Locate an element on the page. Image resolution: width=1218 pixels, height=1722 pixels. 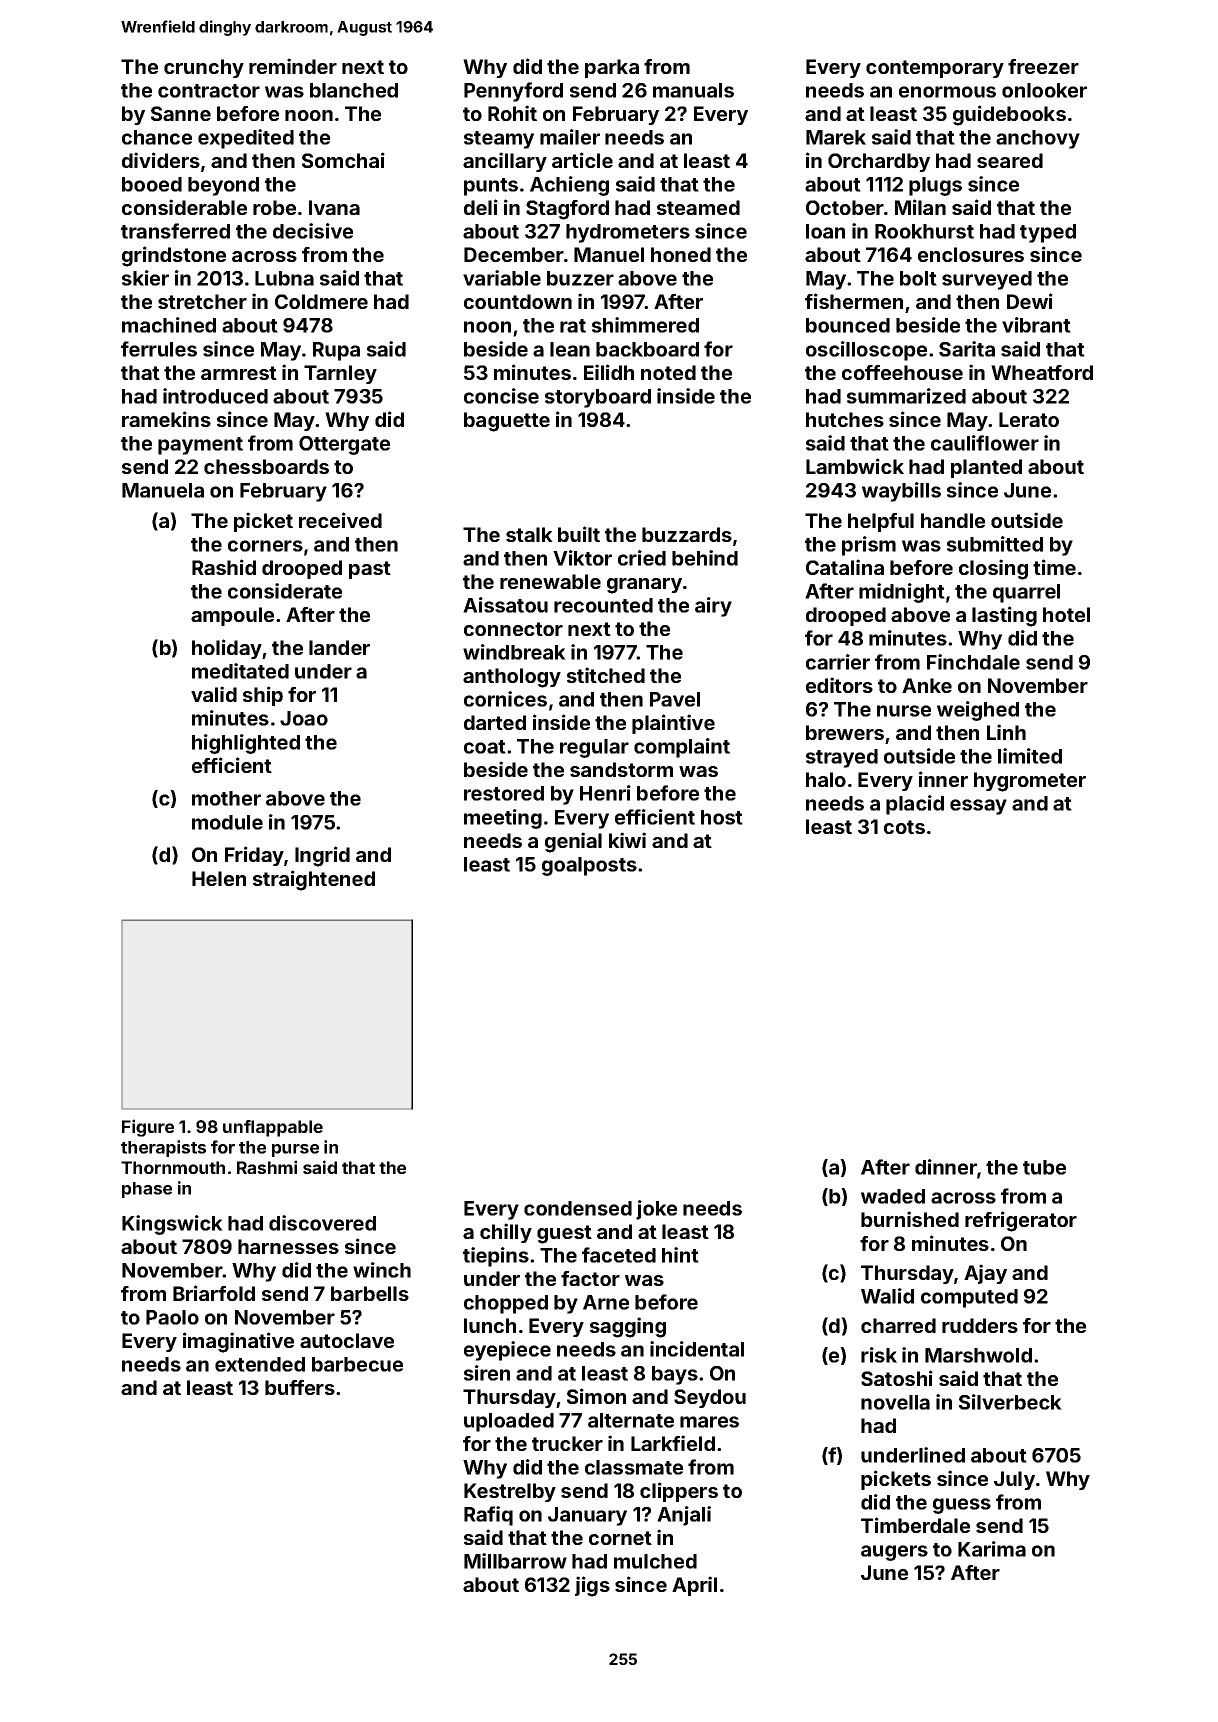
helpful is located at coordinates (881, 522).
